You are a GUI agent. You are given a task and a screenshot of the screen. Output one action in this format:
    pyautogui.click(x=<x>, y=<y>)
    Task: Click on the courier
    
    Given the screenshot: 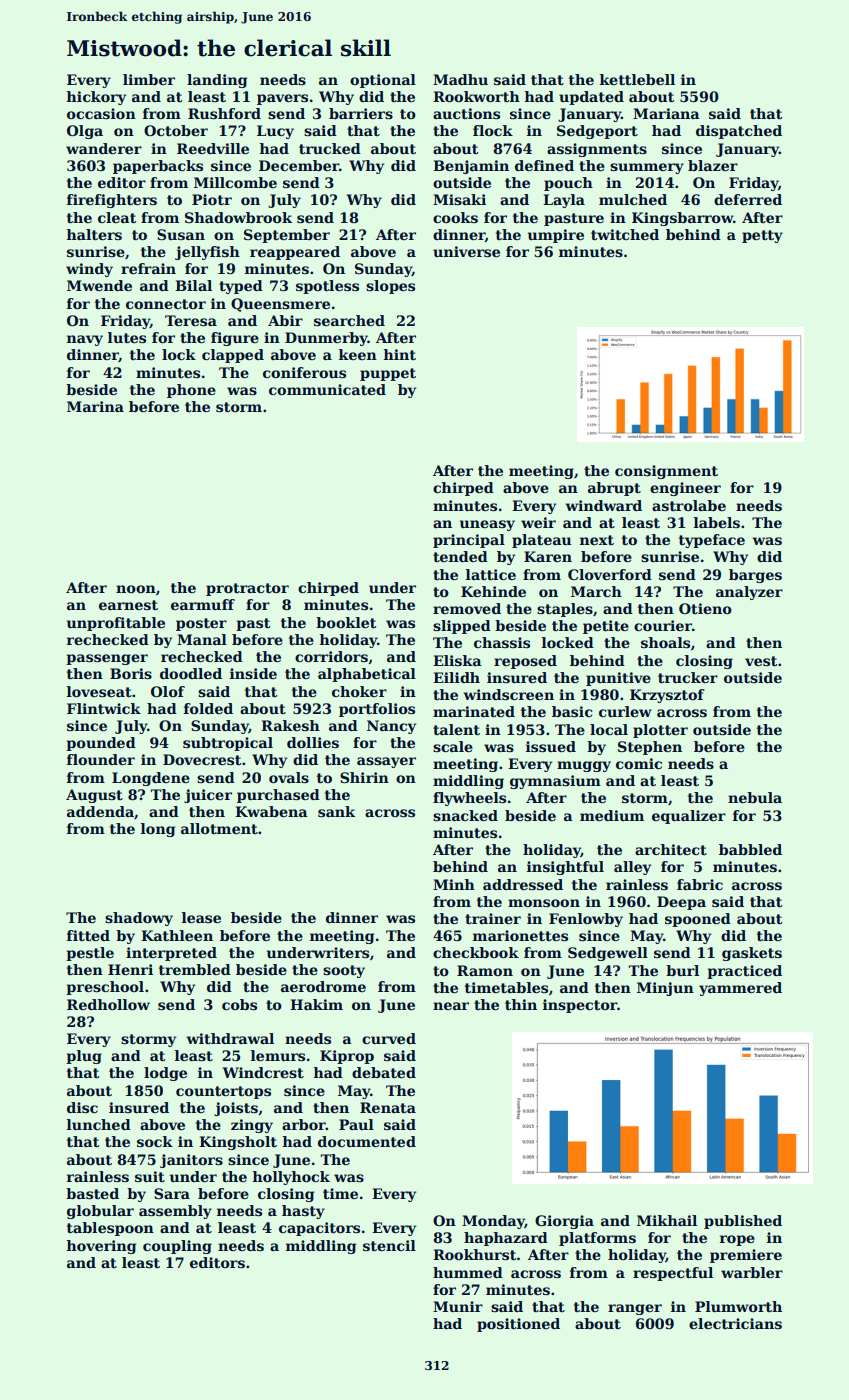 What is the action you would take?
    pyautogui.click(x=663, y=625)
